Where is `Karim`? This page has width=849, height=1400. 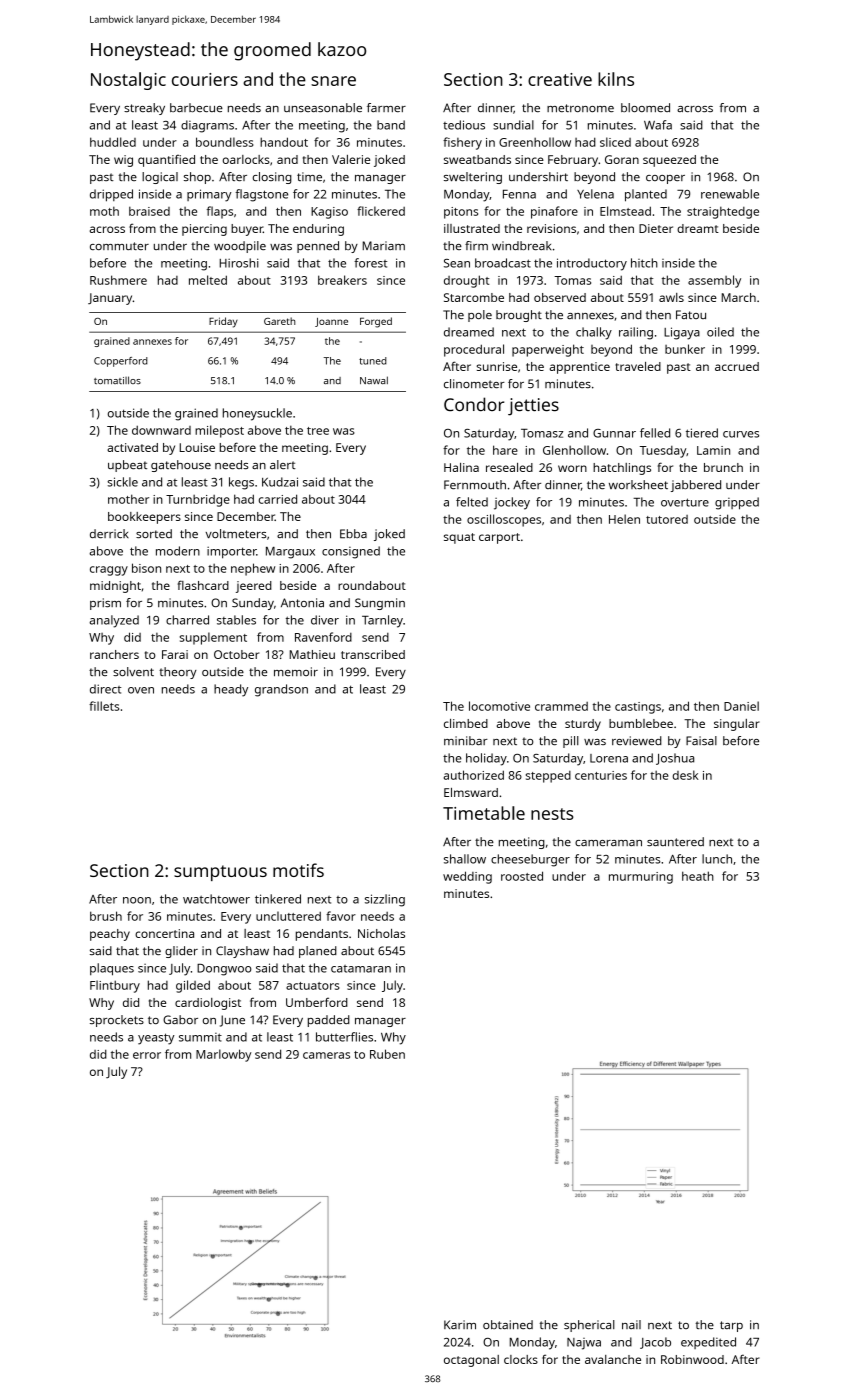 Karim is located at coordinates (460, 1324).
